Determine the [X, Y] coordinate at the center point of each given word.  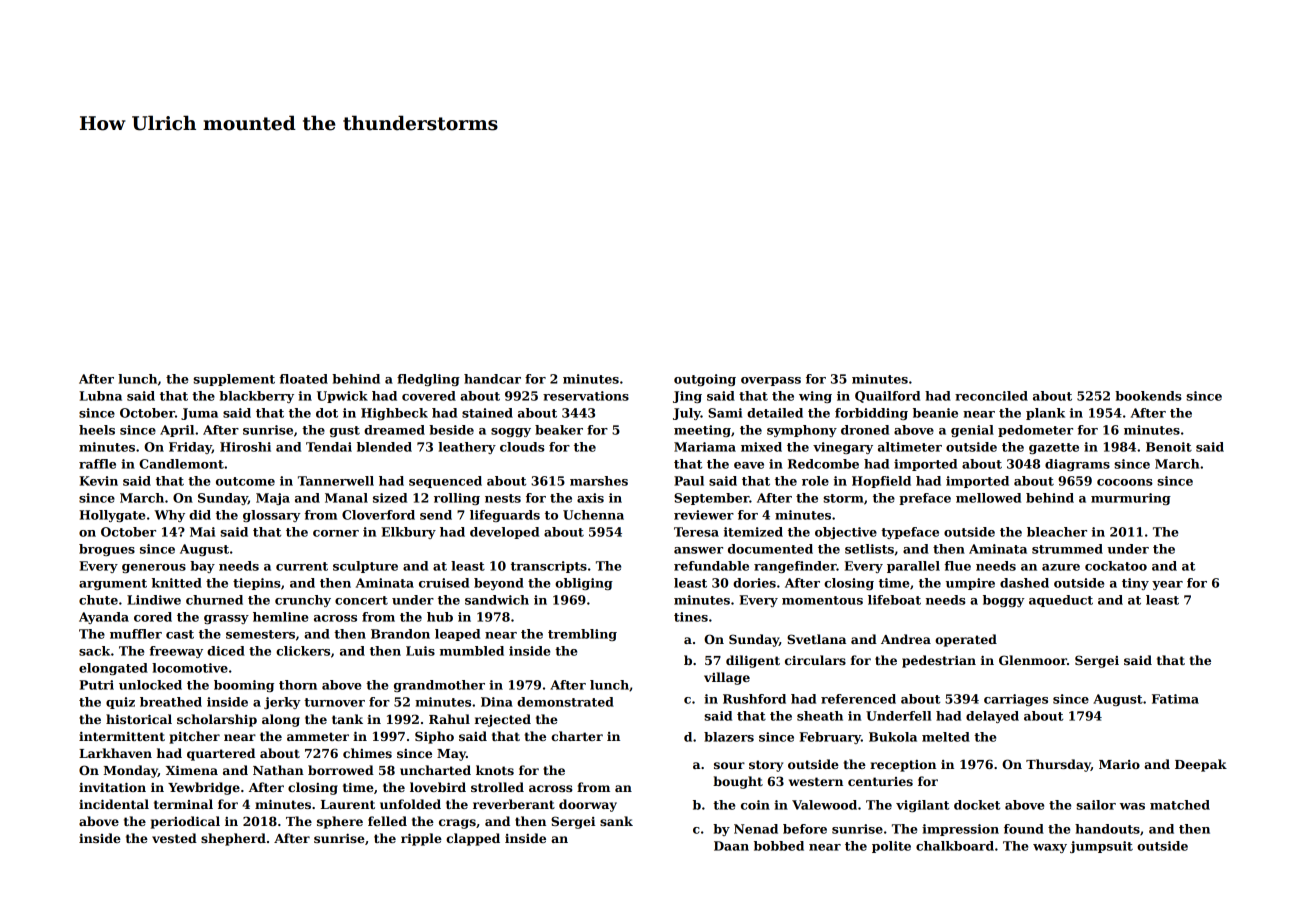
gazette [1054, 448]
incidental [114, 804]
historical [139, 719]
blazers [729, 737]
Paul [689, 481]
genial [972, 431]
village [727, 678]
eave [749, 465]
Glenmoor [1033, 660]
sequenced [445, 482]
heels [97, 430]
